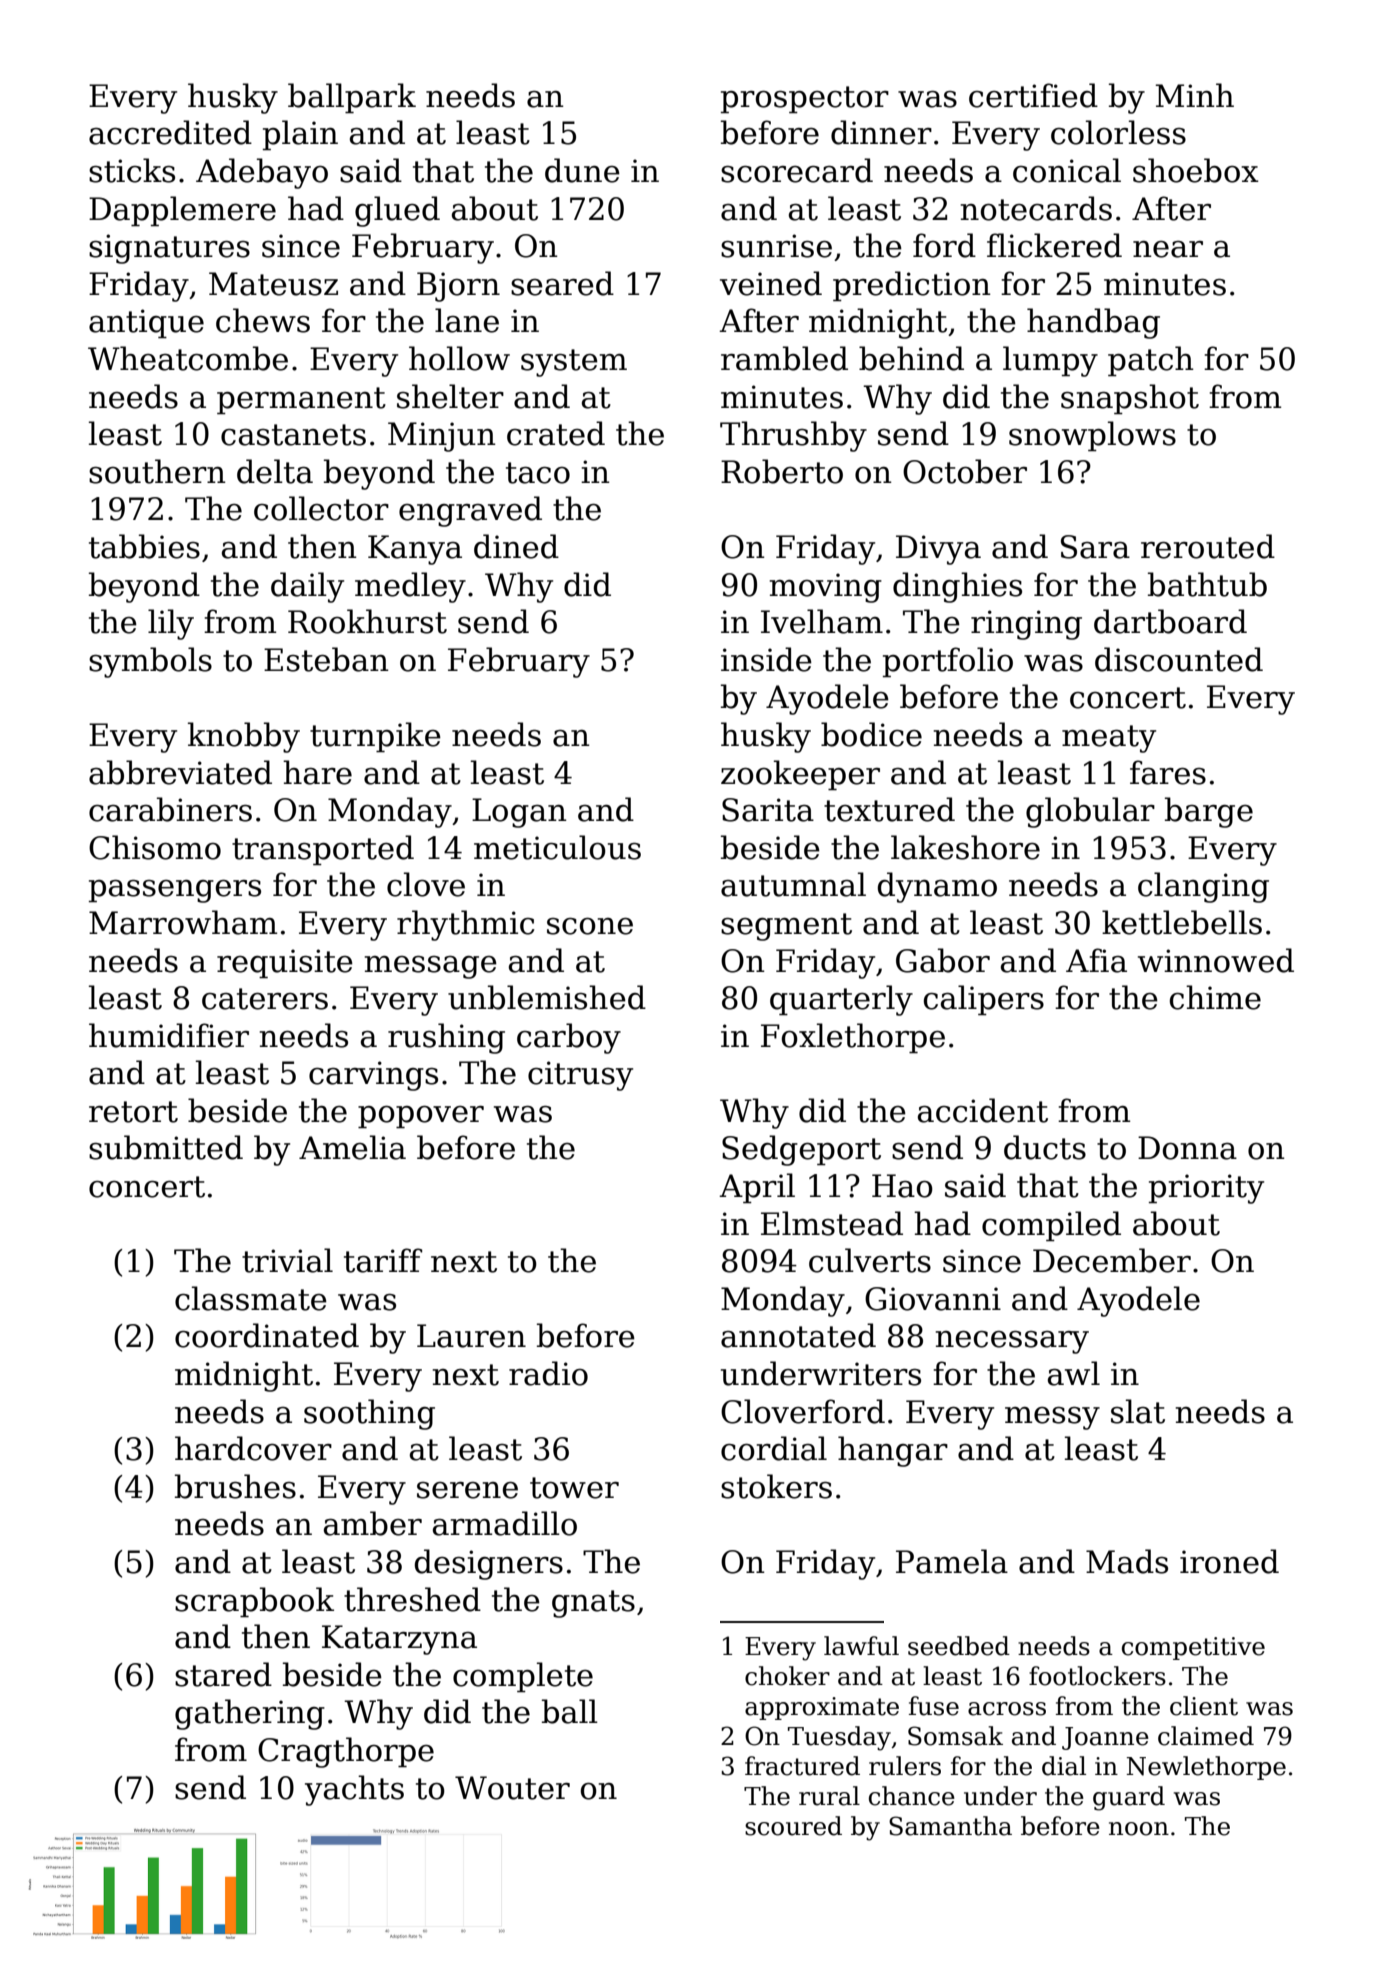 The height and width of the page is (1969, 1386). What do you see at coordinates (1139, 1829) in the page?
I see `noon` at bounding box center [1139, 1829].
